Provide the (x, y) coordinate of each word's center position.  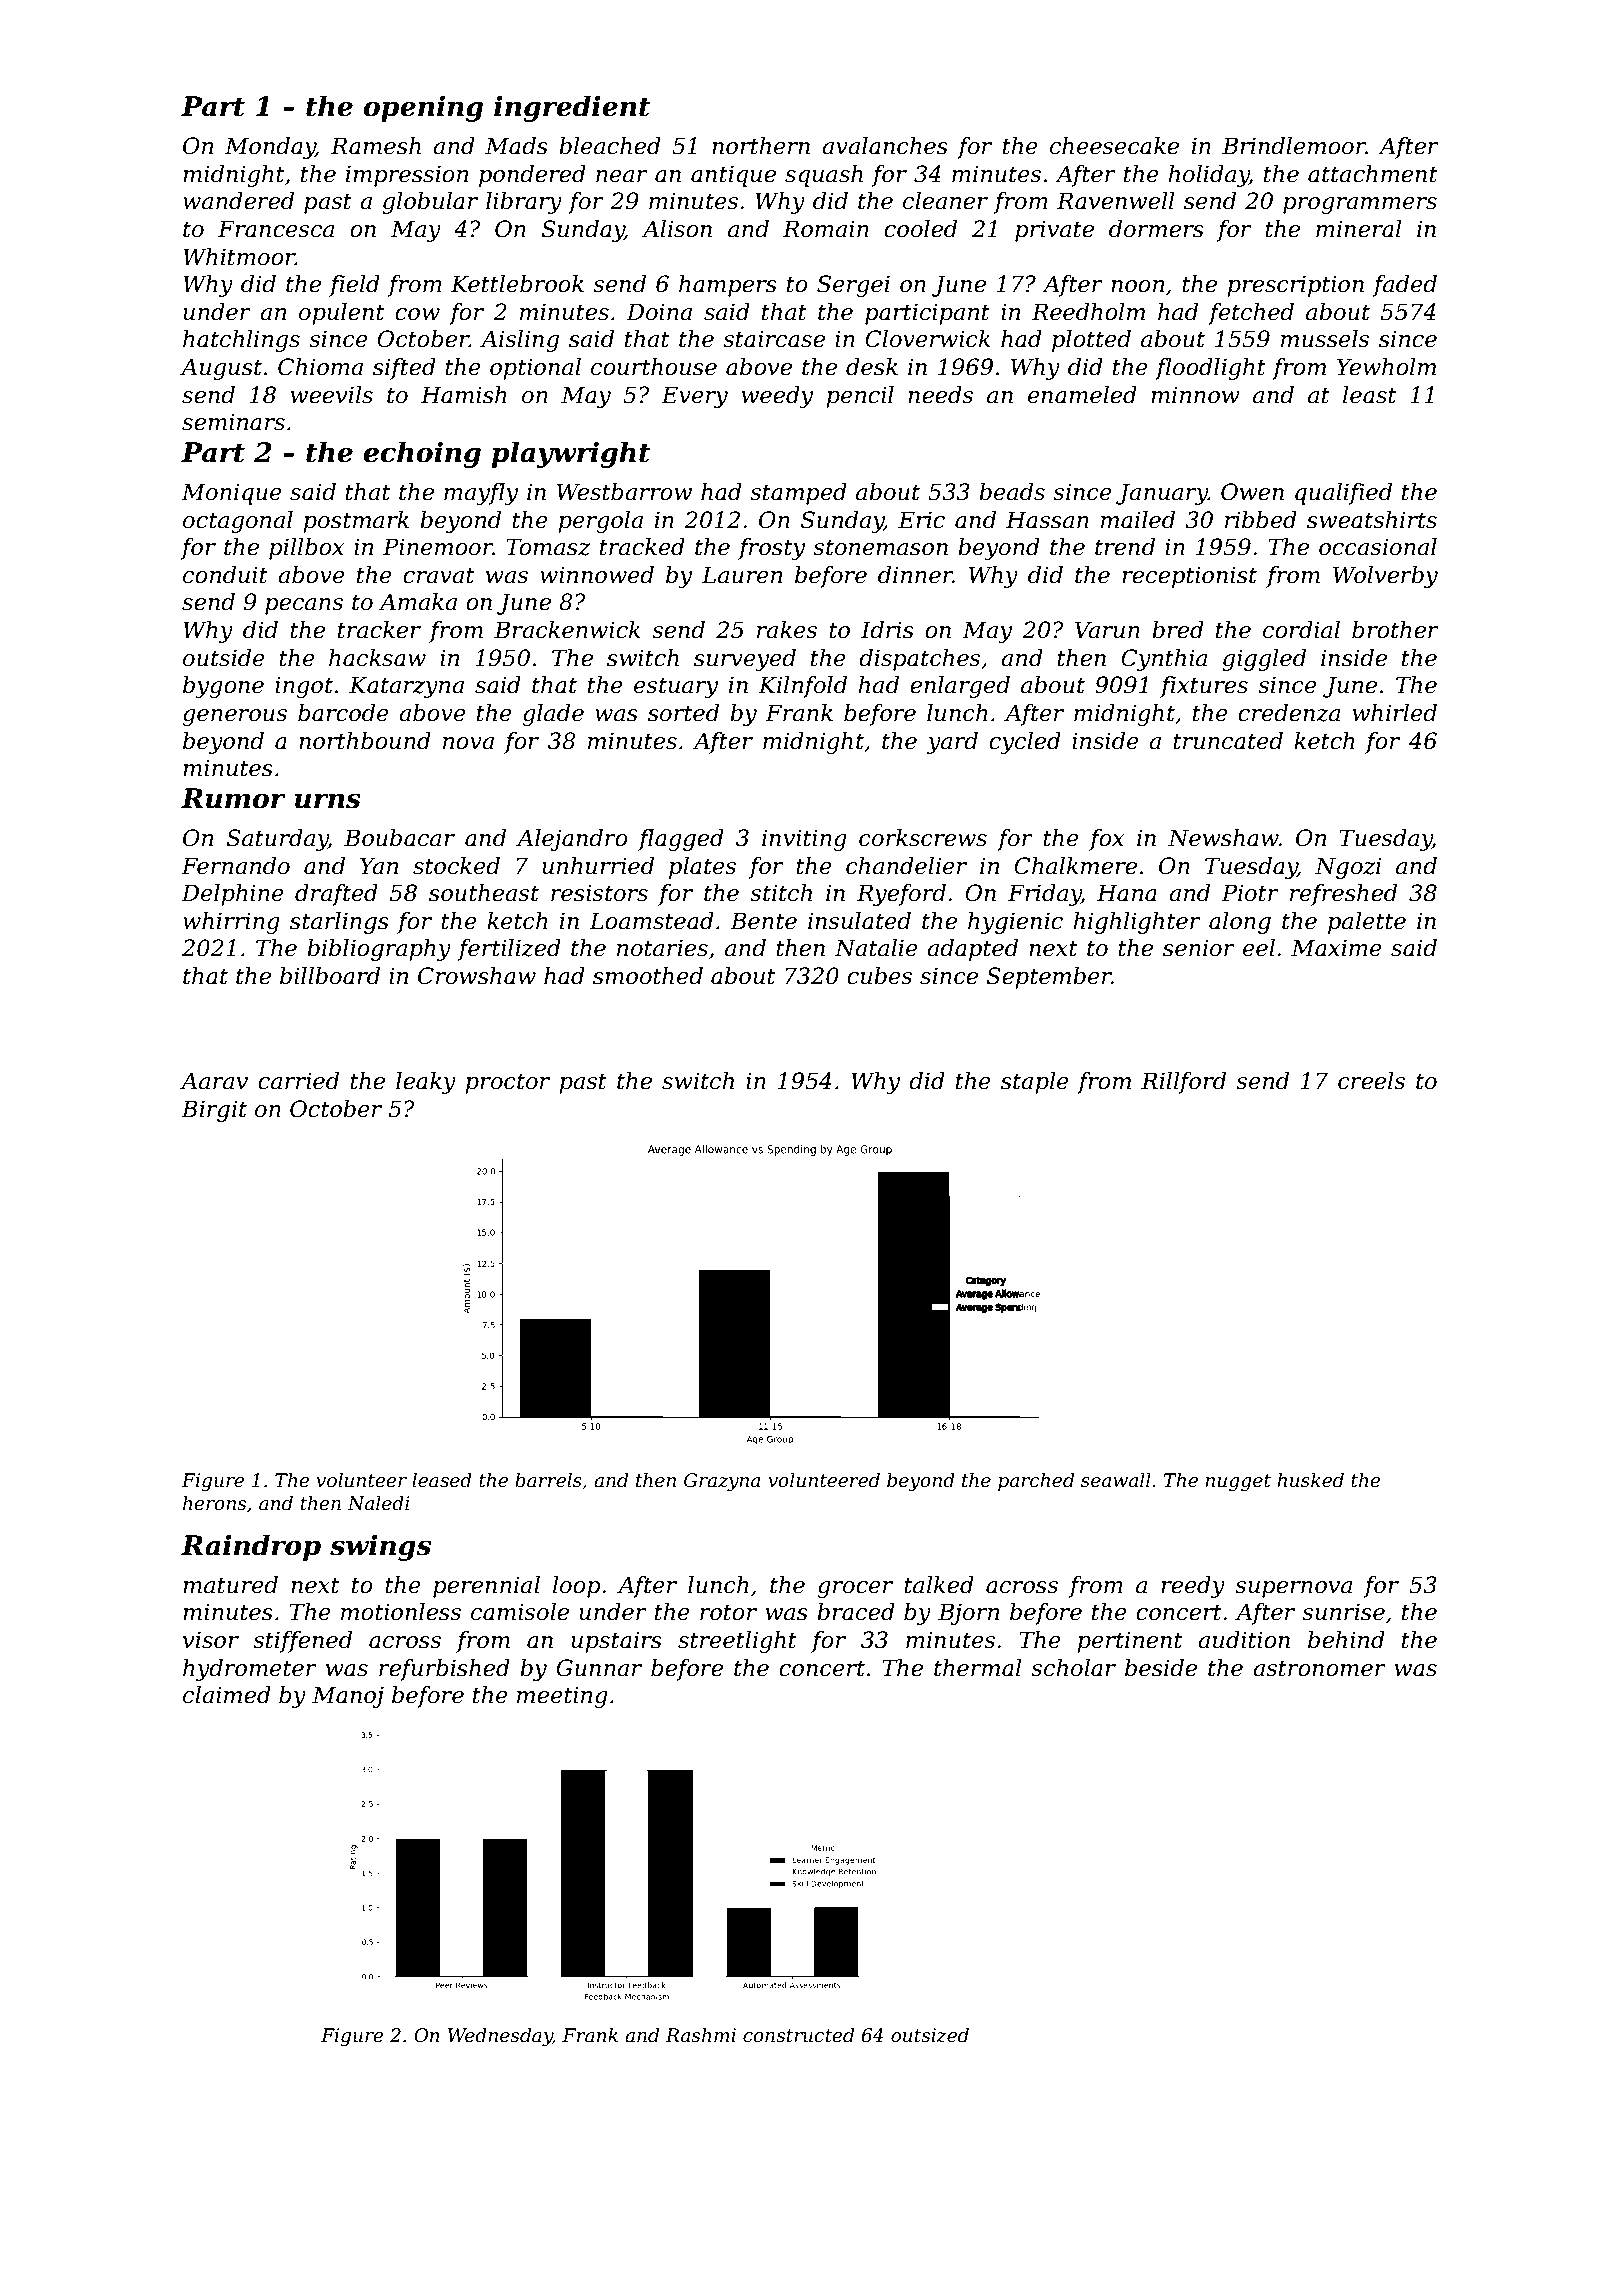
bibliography (379, 950)
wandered (238, 201)
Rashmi (700, 2035)
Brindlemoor (1294, 146)
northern (761, 146)
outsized (930, 2035)
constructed (798, 2035)
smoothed (648, 976)
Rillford (1183, 1083)
